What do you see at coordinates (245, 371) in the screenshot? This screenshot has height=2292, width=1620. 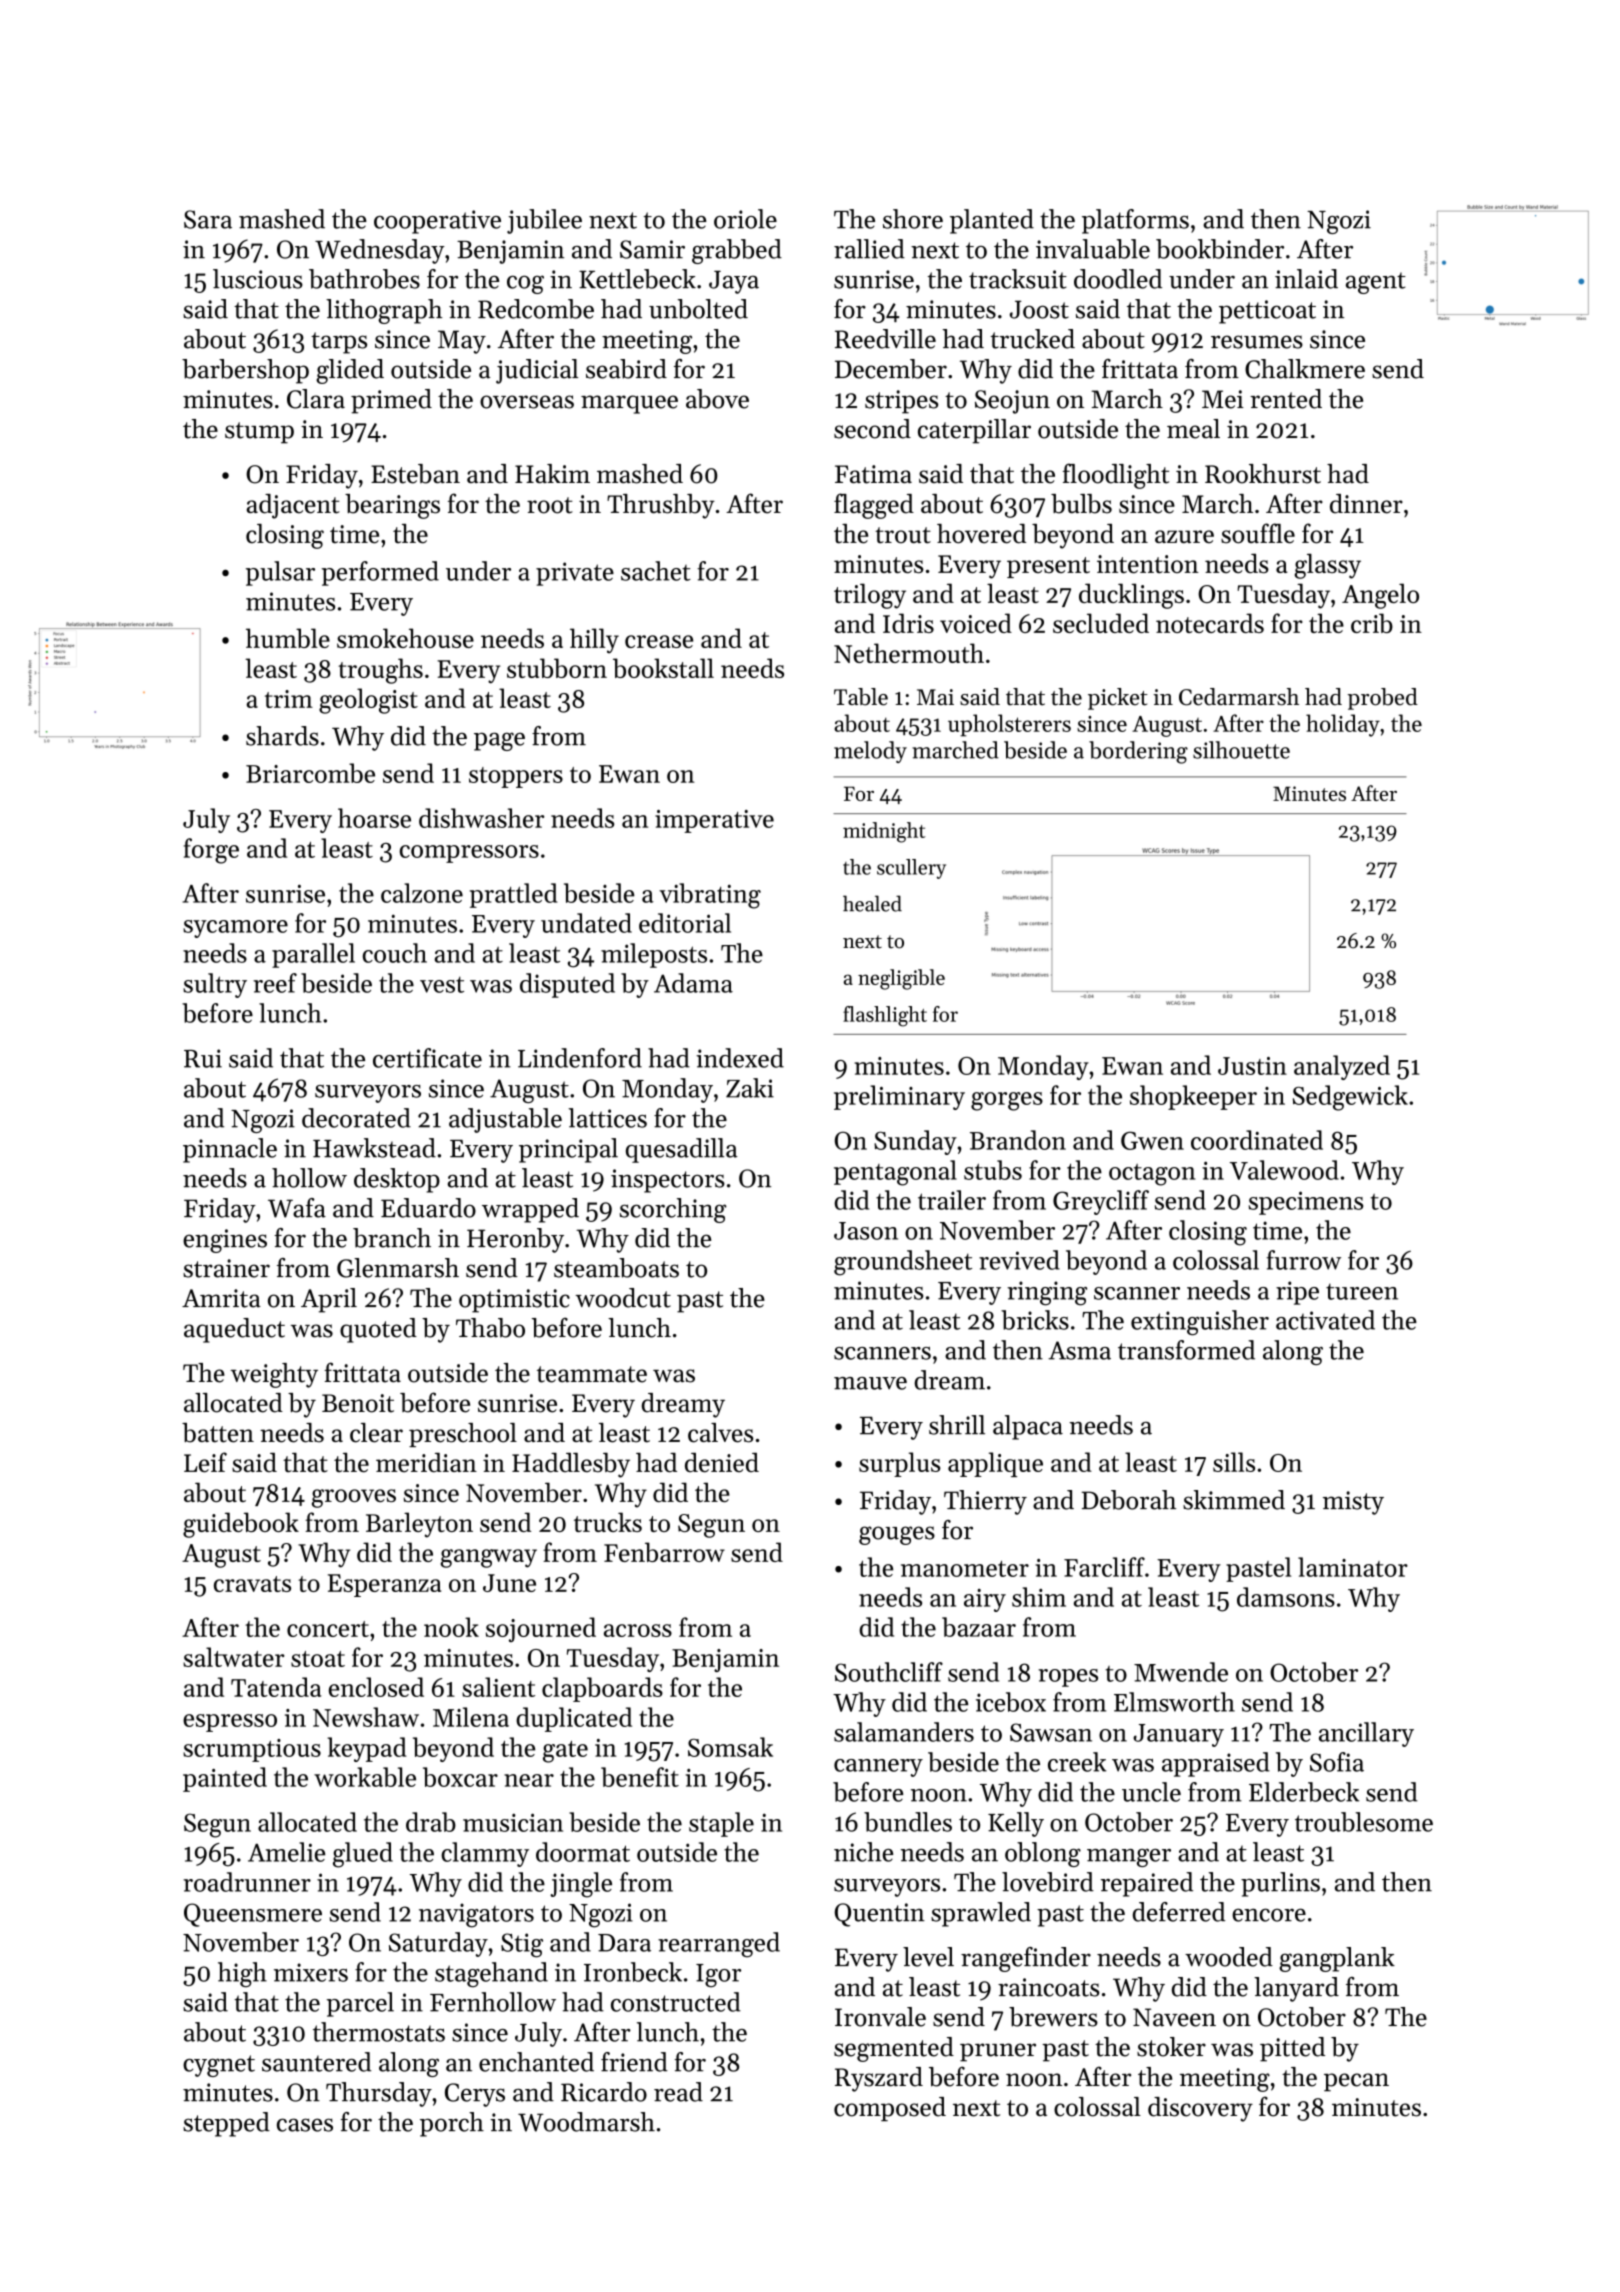 I see `barbershop` at bounding box center [245, 371].
